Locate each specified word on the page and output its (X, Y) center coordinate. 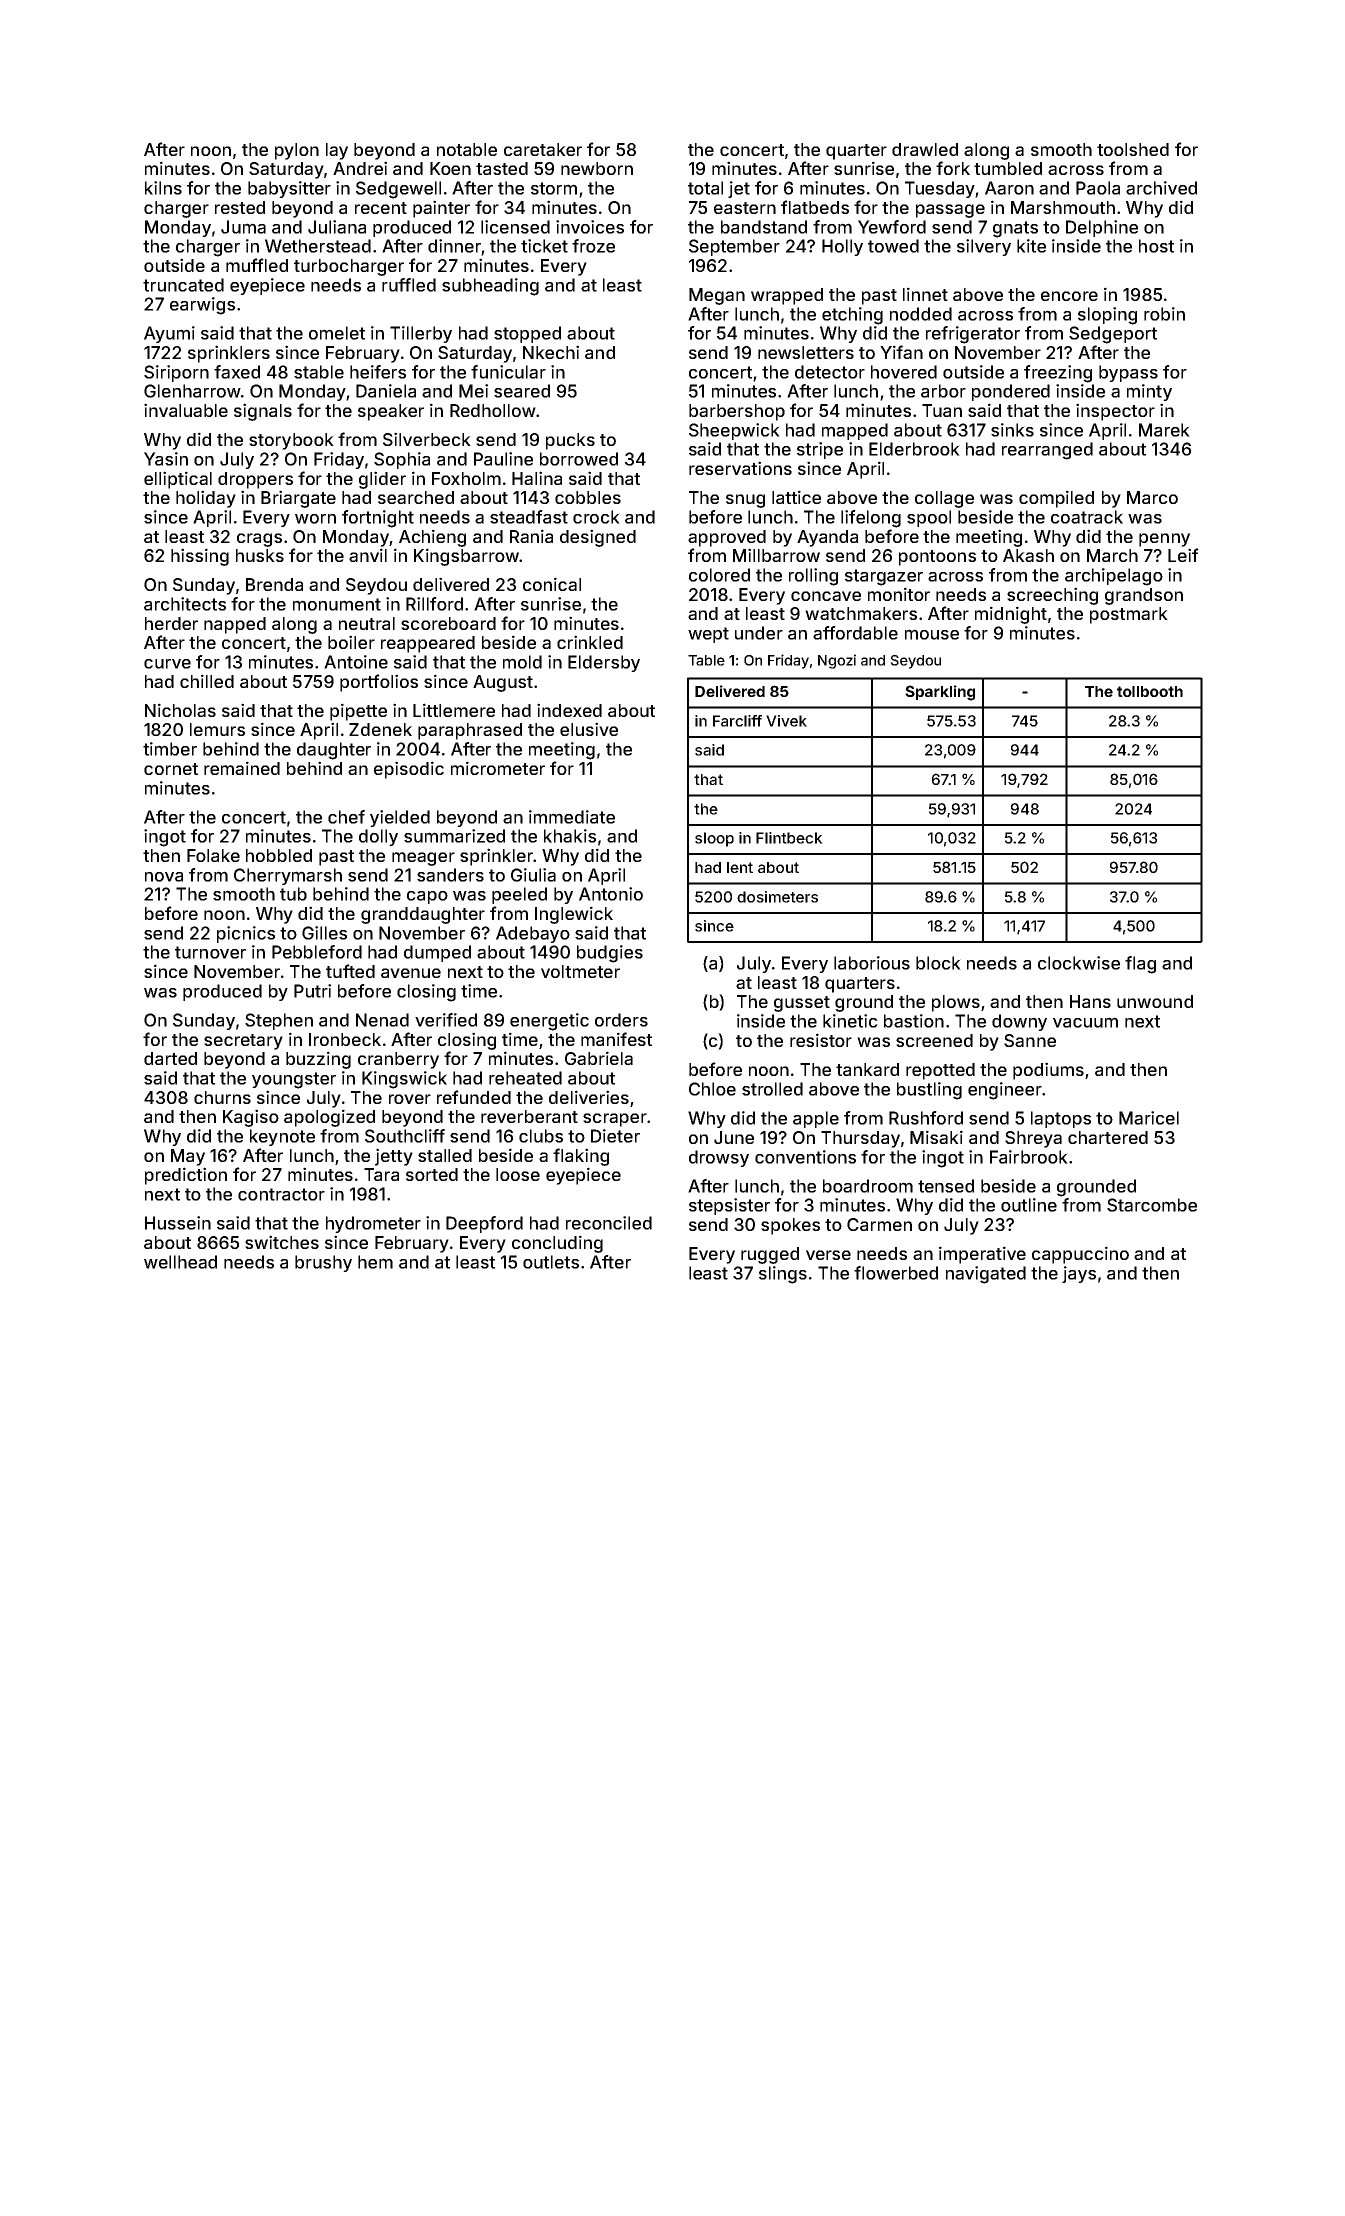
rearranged (1047, 451)
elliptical (178, 480)
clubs (541, 1136)
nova (164, 877)
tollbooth (1150, 691)
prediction (186, 1176)
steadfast (529, 517)
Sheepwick (734, 431)
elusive (589, 729)
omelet (337, 333)
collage (944, 499)
